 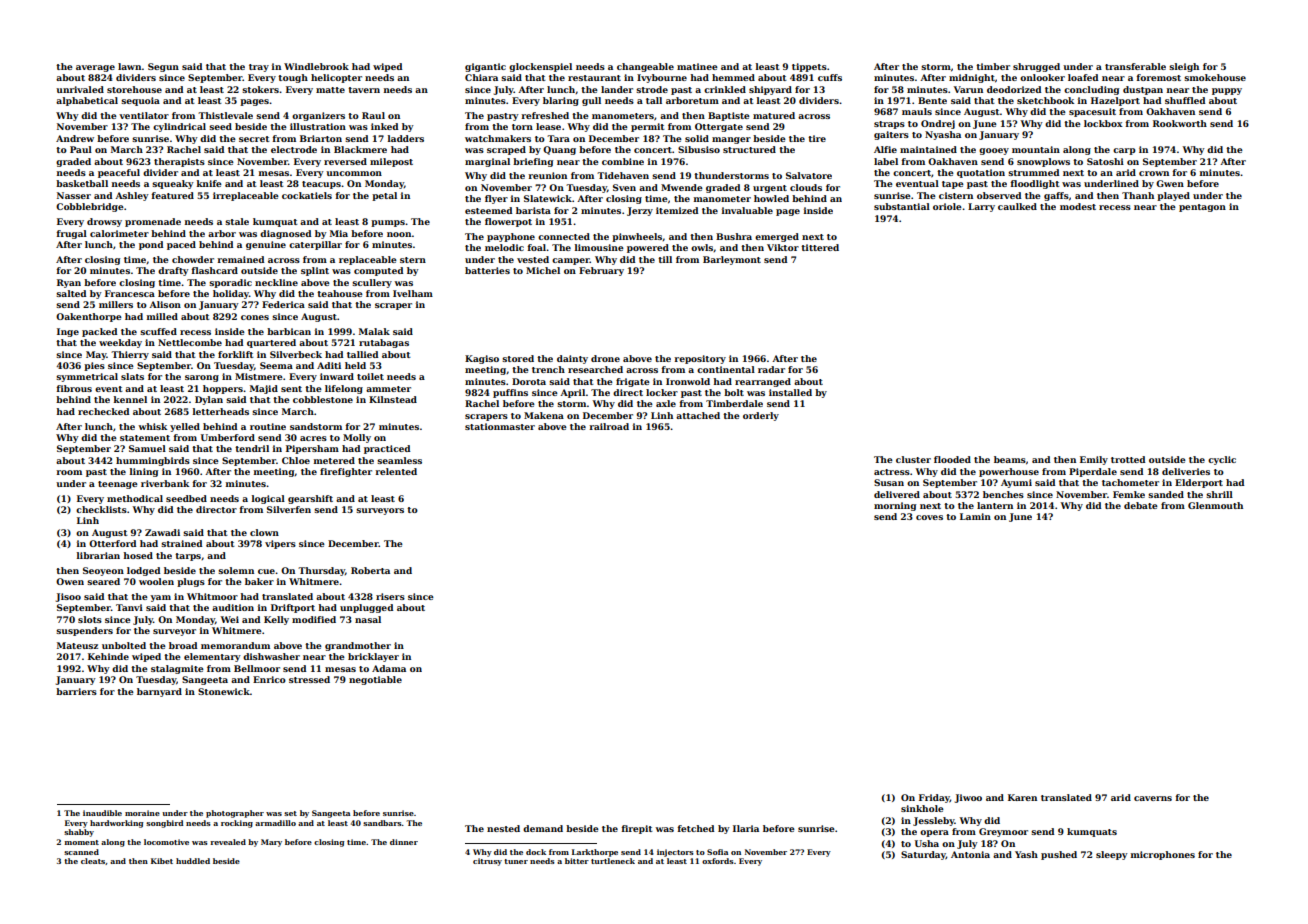 I want to click on average, so click(x=95, y=68).
